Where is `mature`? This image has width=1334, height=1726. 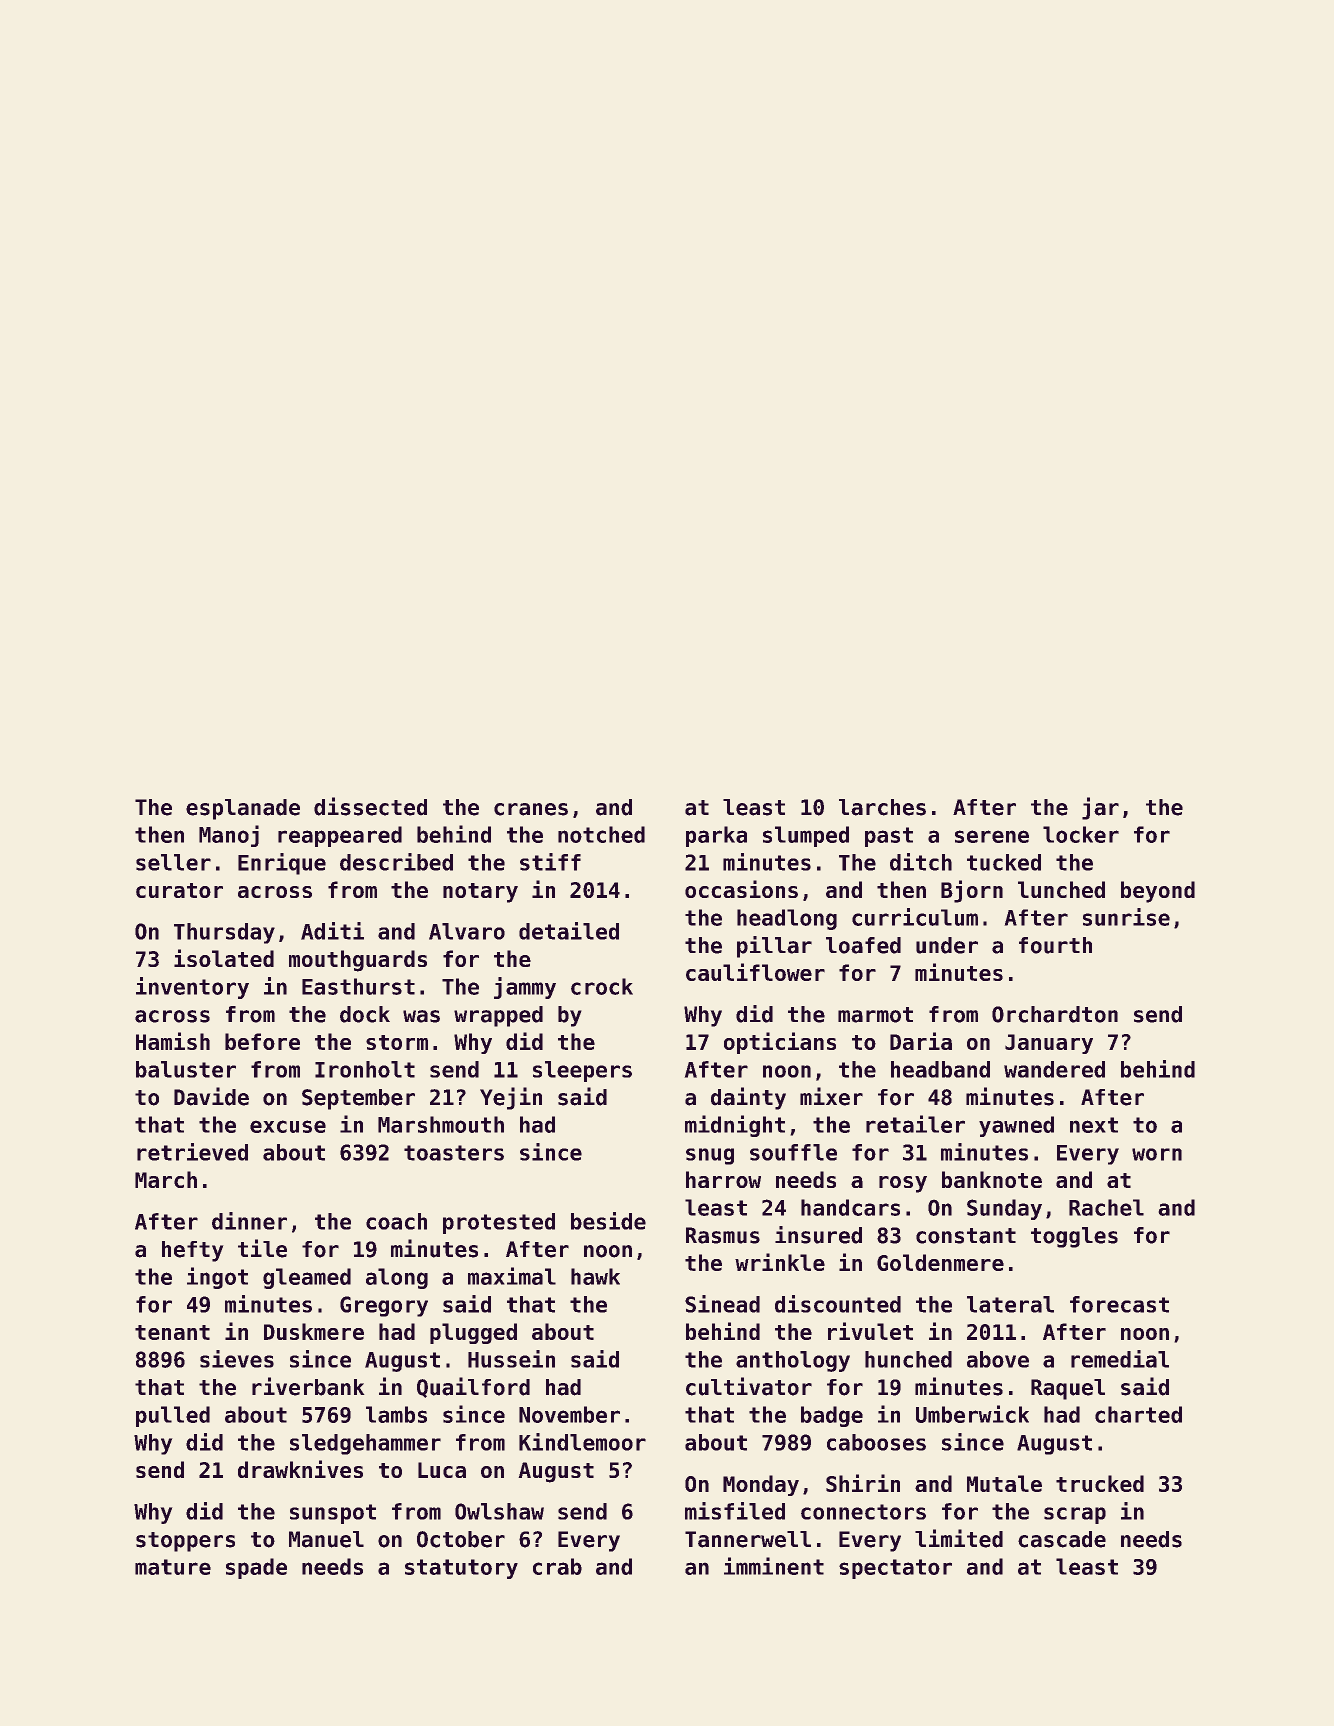
mature is located at coordinates (173, 1567).
